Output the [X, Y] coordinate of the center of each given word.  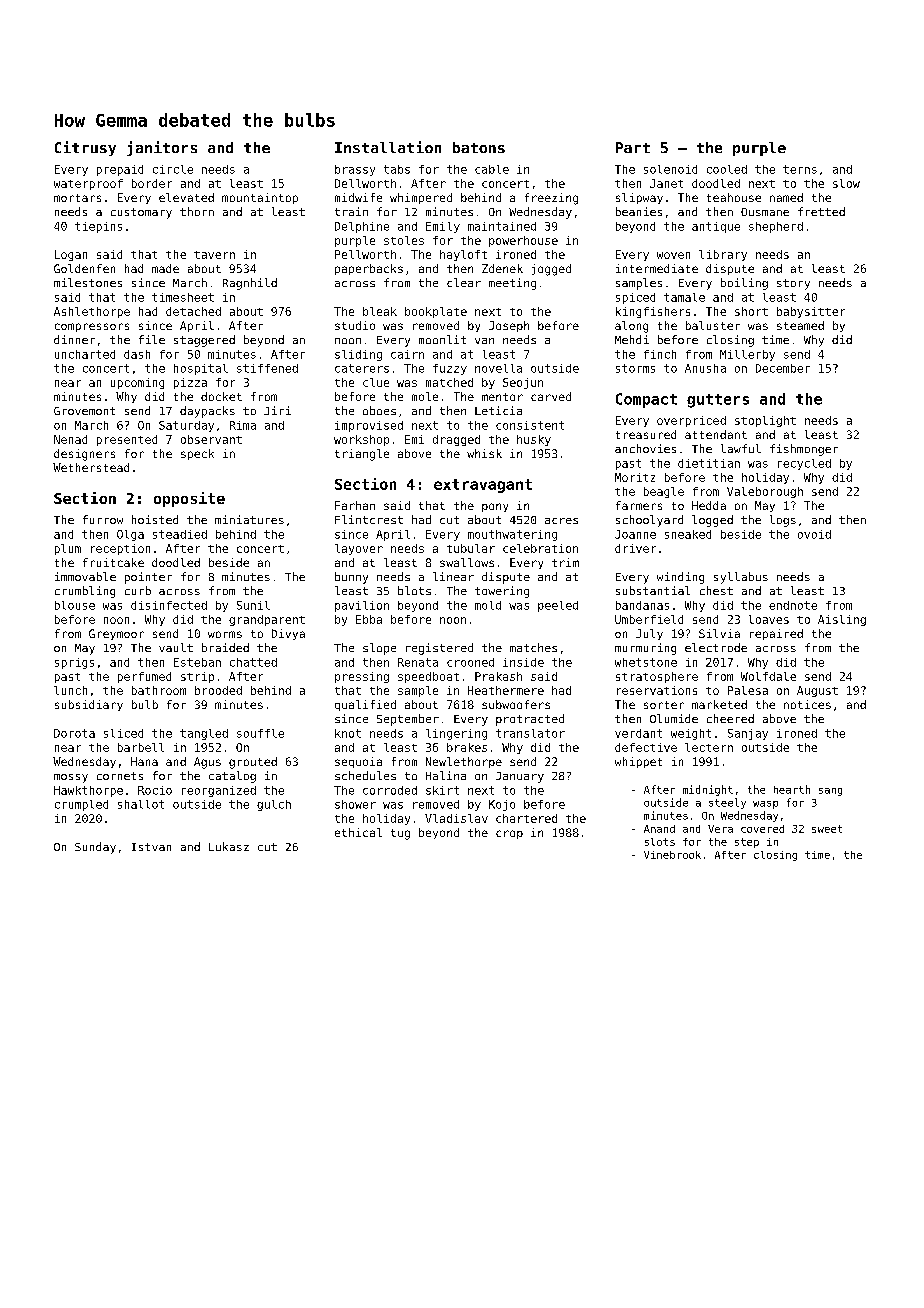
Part [633, 147]
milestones [88, 282]
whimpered [421, 198]
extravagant [483, 486]
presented [127, 440]
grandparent [267, 620]
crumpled [81, 805]
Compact [646, 400]
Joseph [509, 326]
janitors [162, 148]
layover [359, 549]
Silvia [719, 633]
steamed [800, 325]
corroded [390, 790]
